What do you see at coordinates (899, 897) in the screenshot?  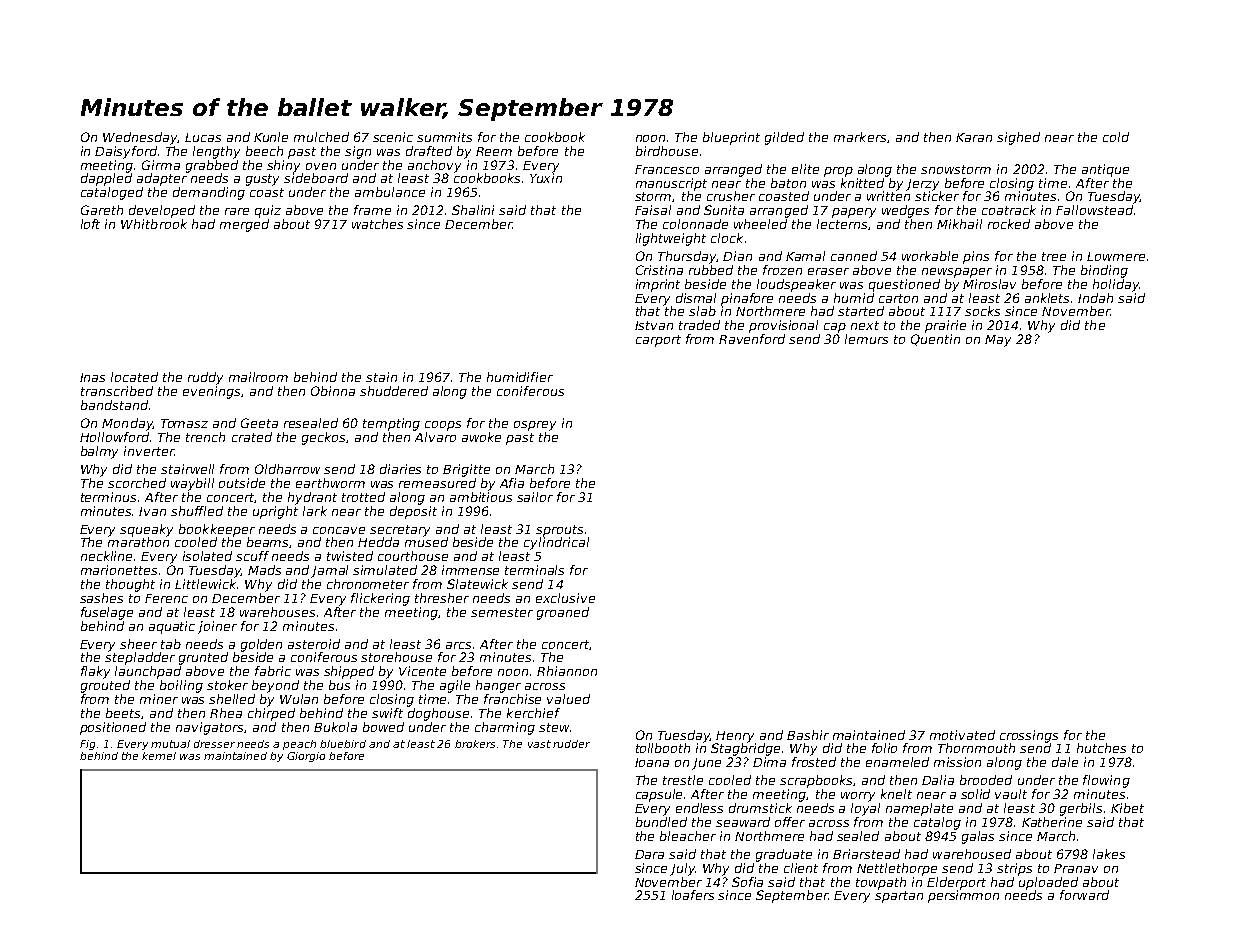 I see `spartan` at bounding box center [899, 897].
